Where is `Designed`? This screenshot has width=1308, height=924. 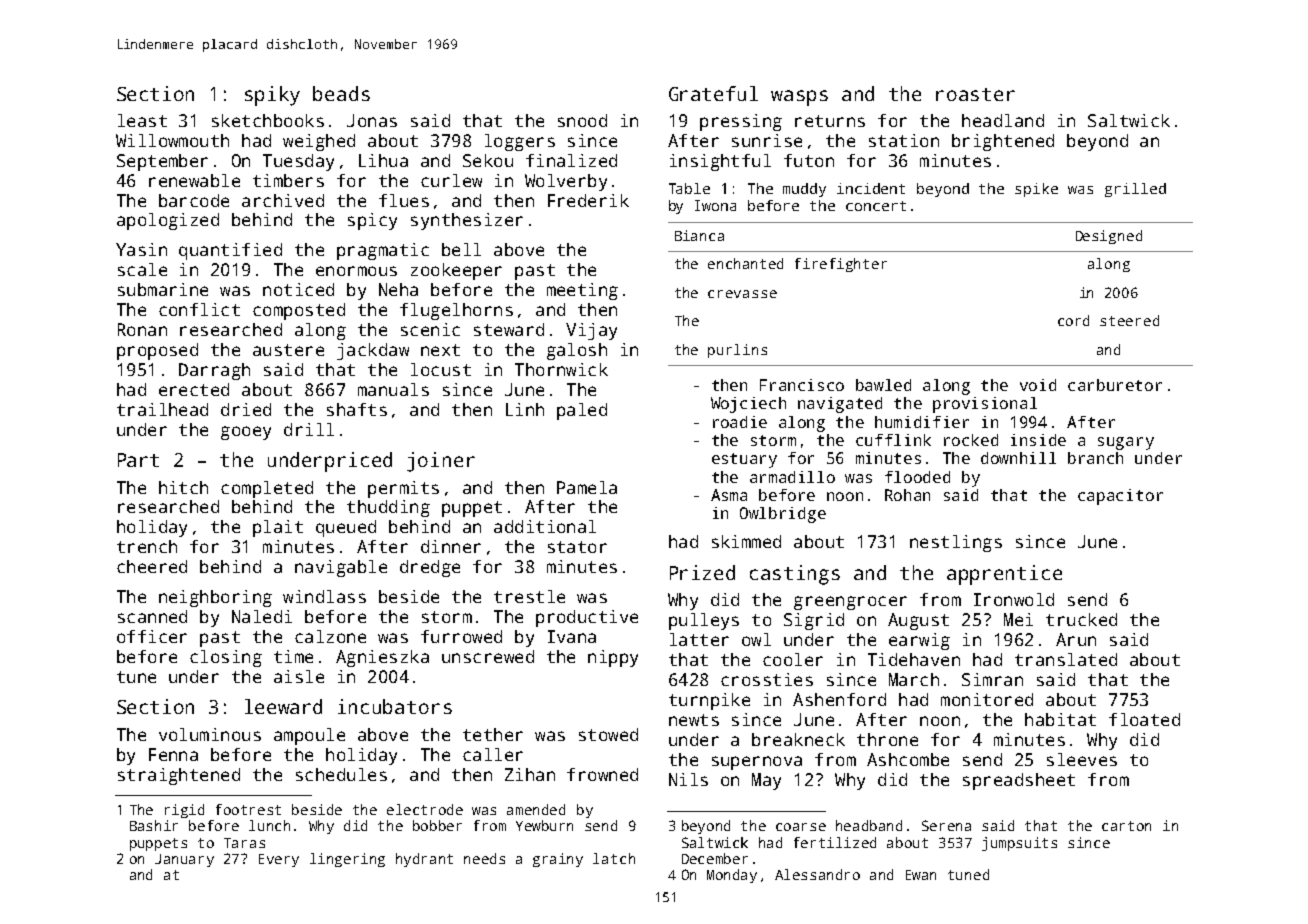 Designed is located at coordinates (1109, 237).
